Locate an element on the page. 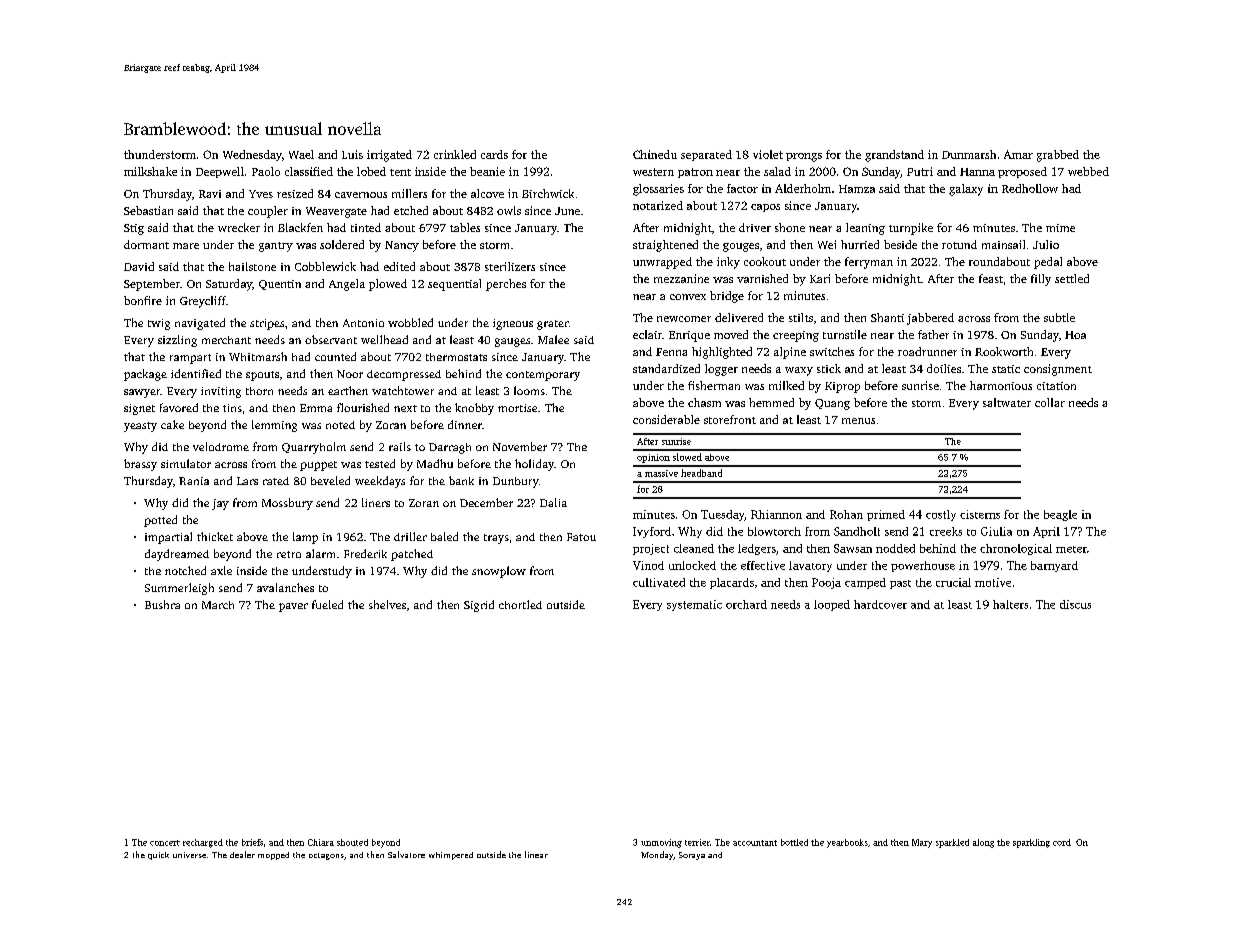  unmoving is located at coordinates (661, 843).
